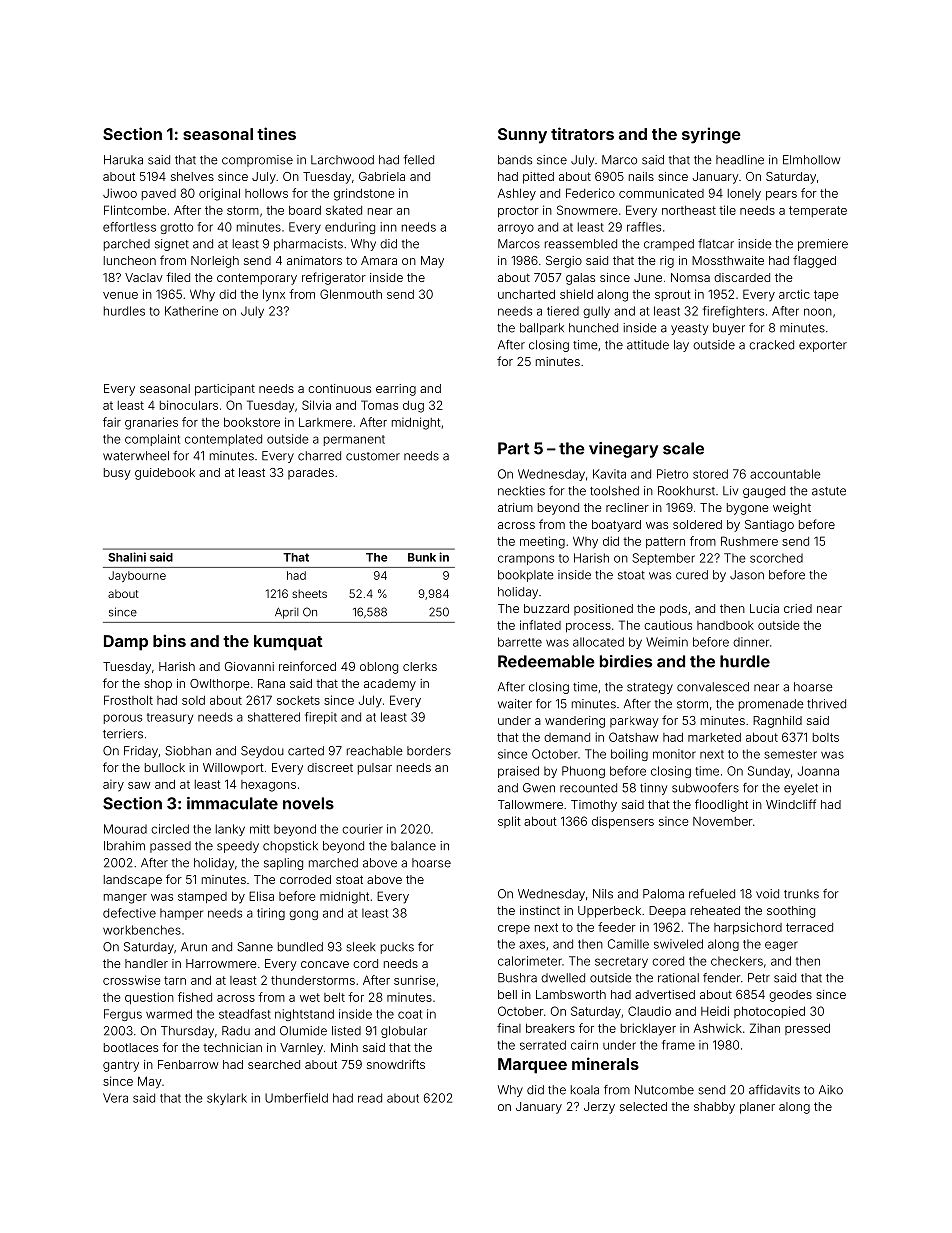 The image size is (952, 1233). I want to click on tines, so click(276, 133).
